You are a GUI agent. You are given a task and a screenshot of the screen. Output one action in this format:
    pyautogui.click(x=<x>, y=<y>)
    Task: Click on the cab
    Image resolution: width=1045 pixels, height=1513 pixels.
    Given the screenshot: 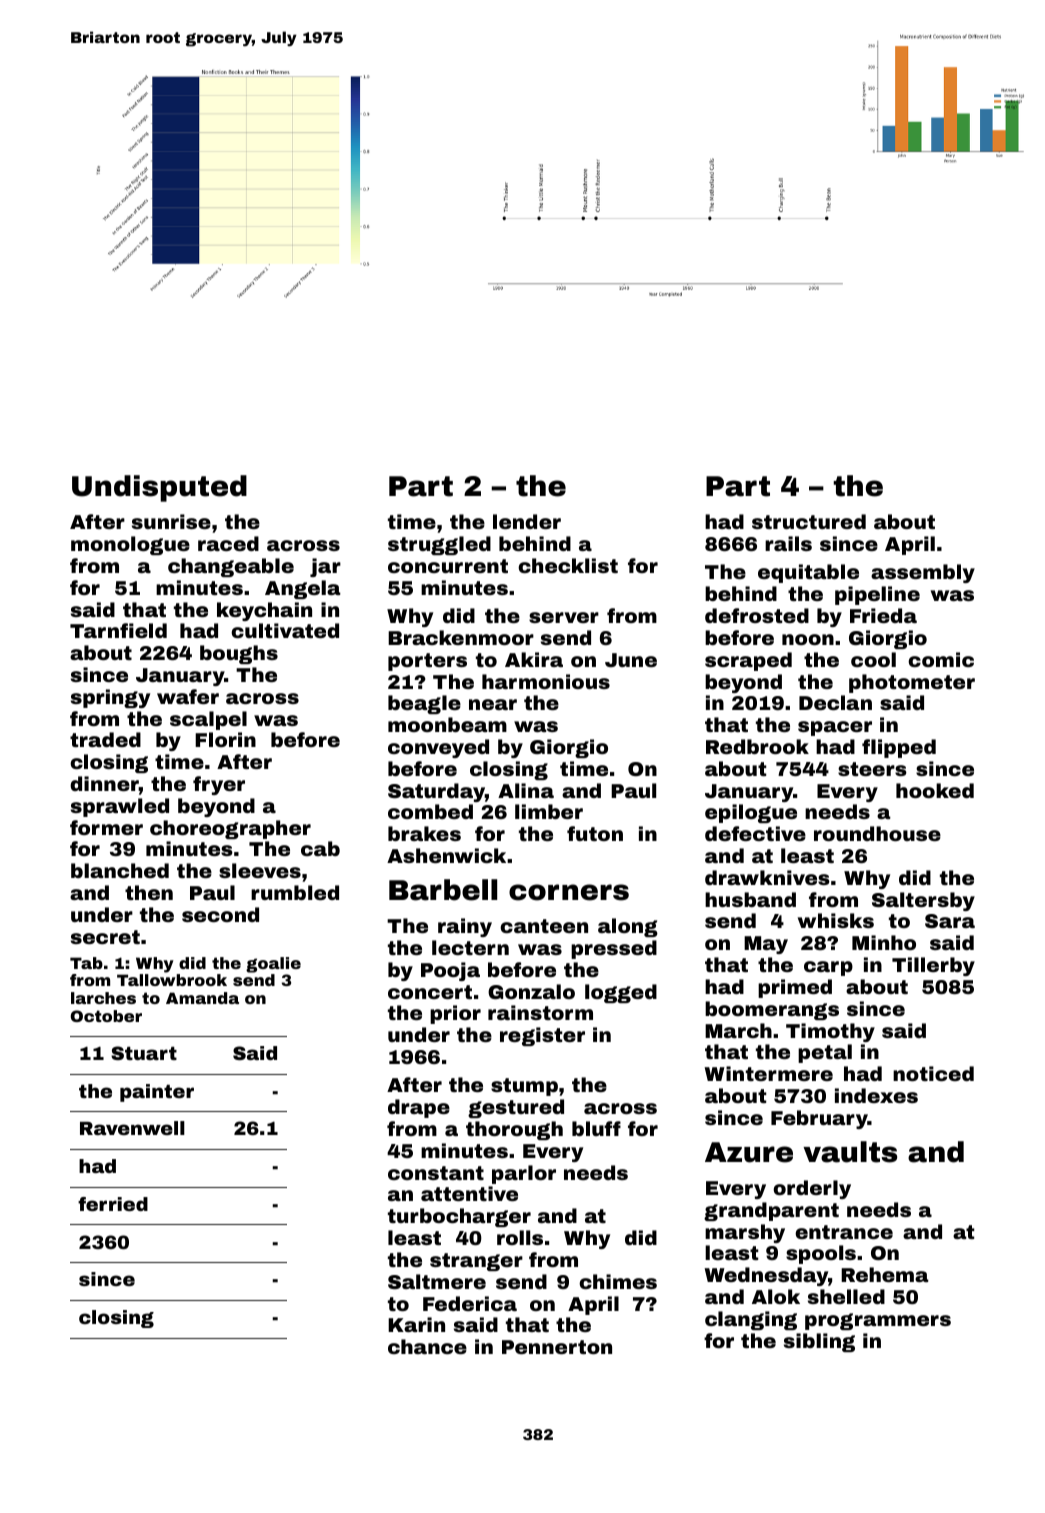 What is the action you would take?
    pyautogui.click(x=320, y=848)
